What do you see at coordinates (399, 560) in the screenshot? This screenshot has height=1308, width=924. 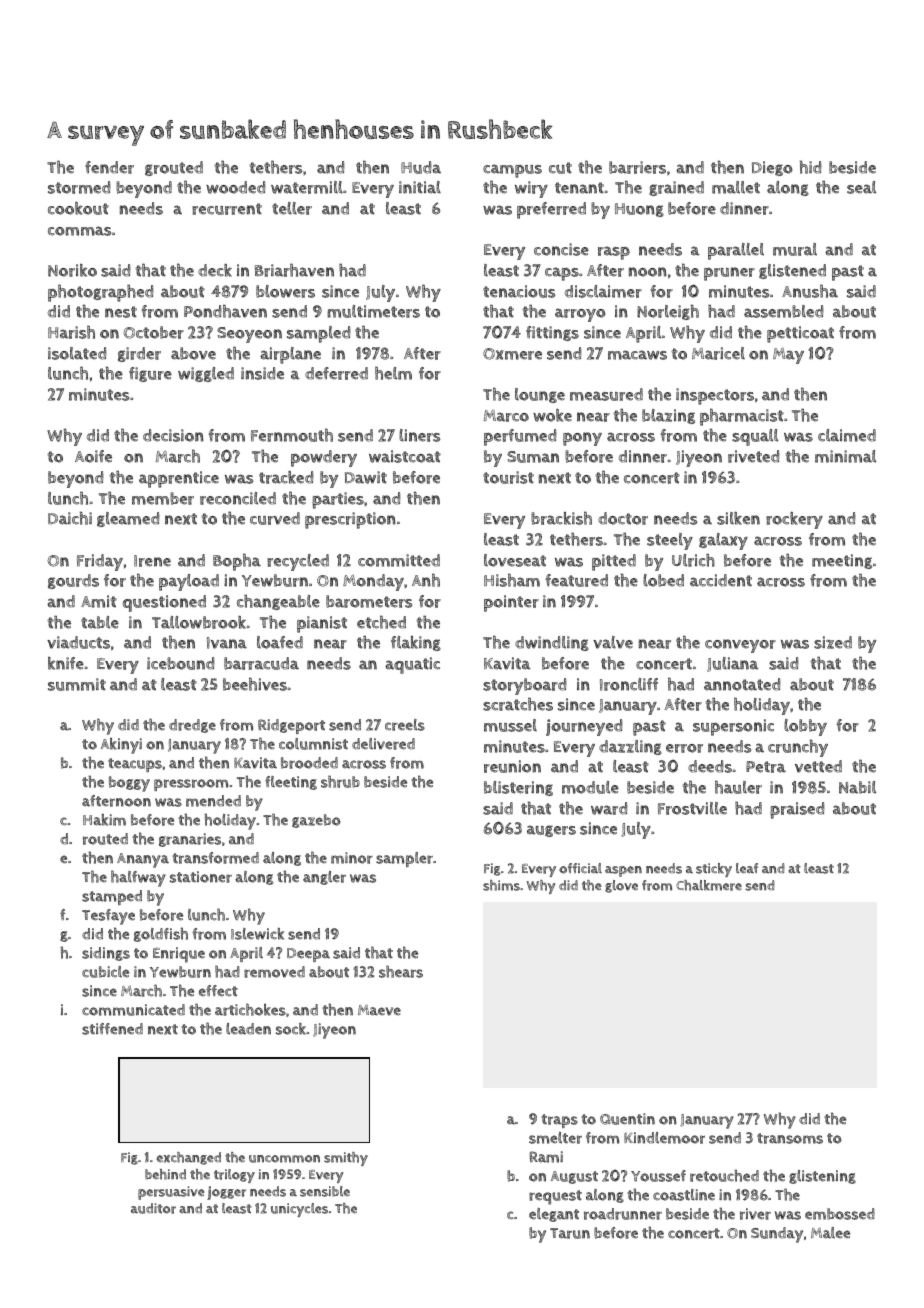 I see `committed` at bounding box center [399, 560].
